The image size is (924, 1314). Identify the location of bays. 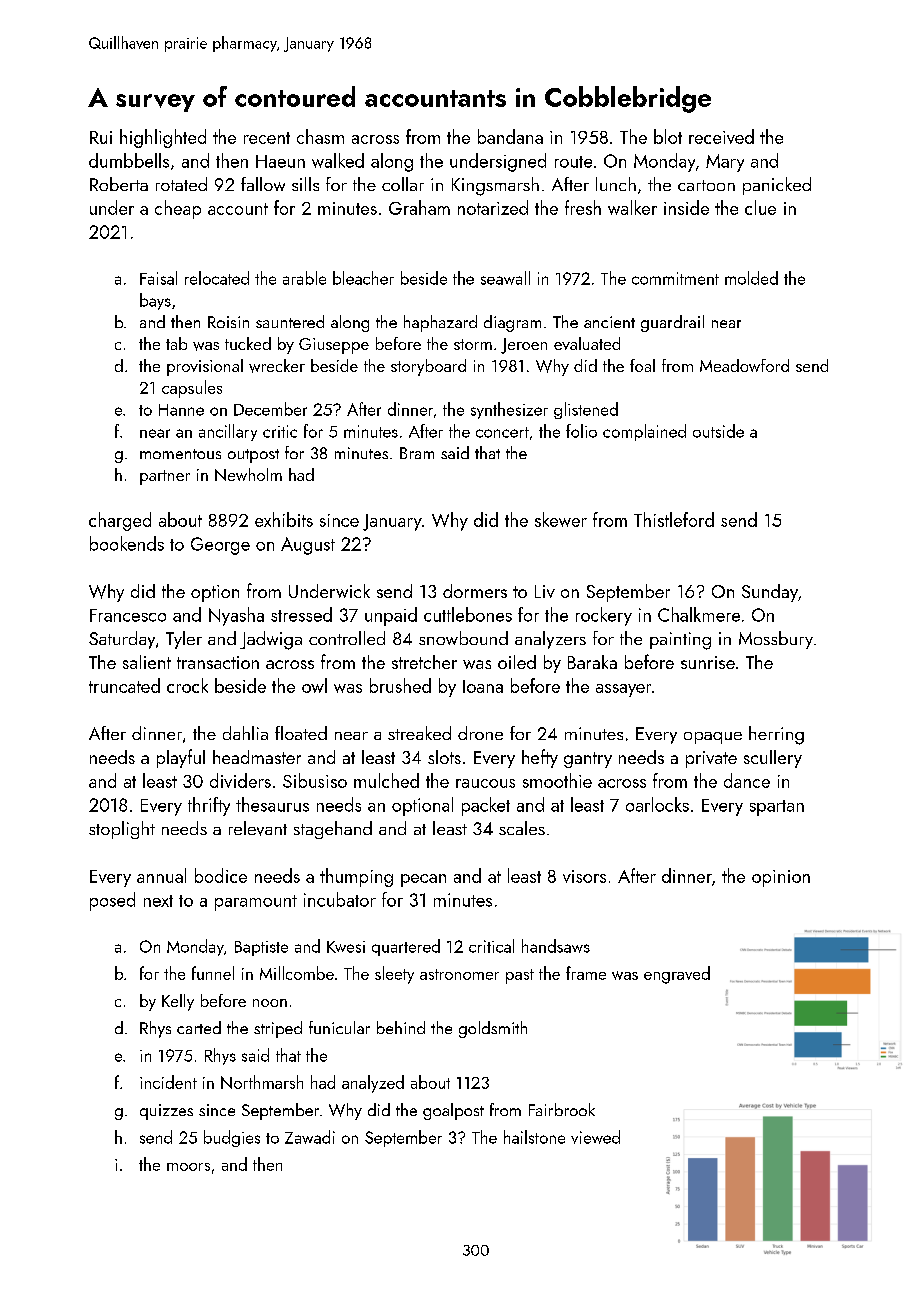
(155, 301).
